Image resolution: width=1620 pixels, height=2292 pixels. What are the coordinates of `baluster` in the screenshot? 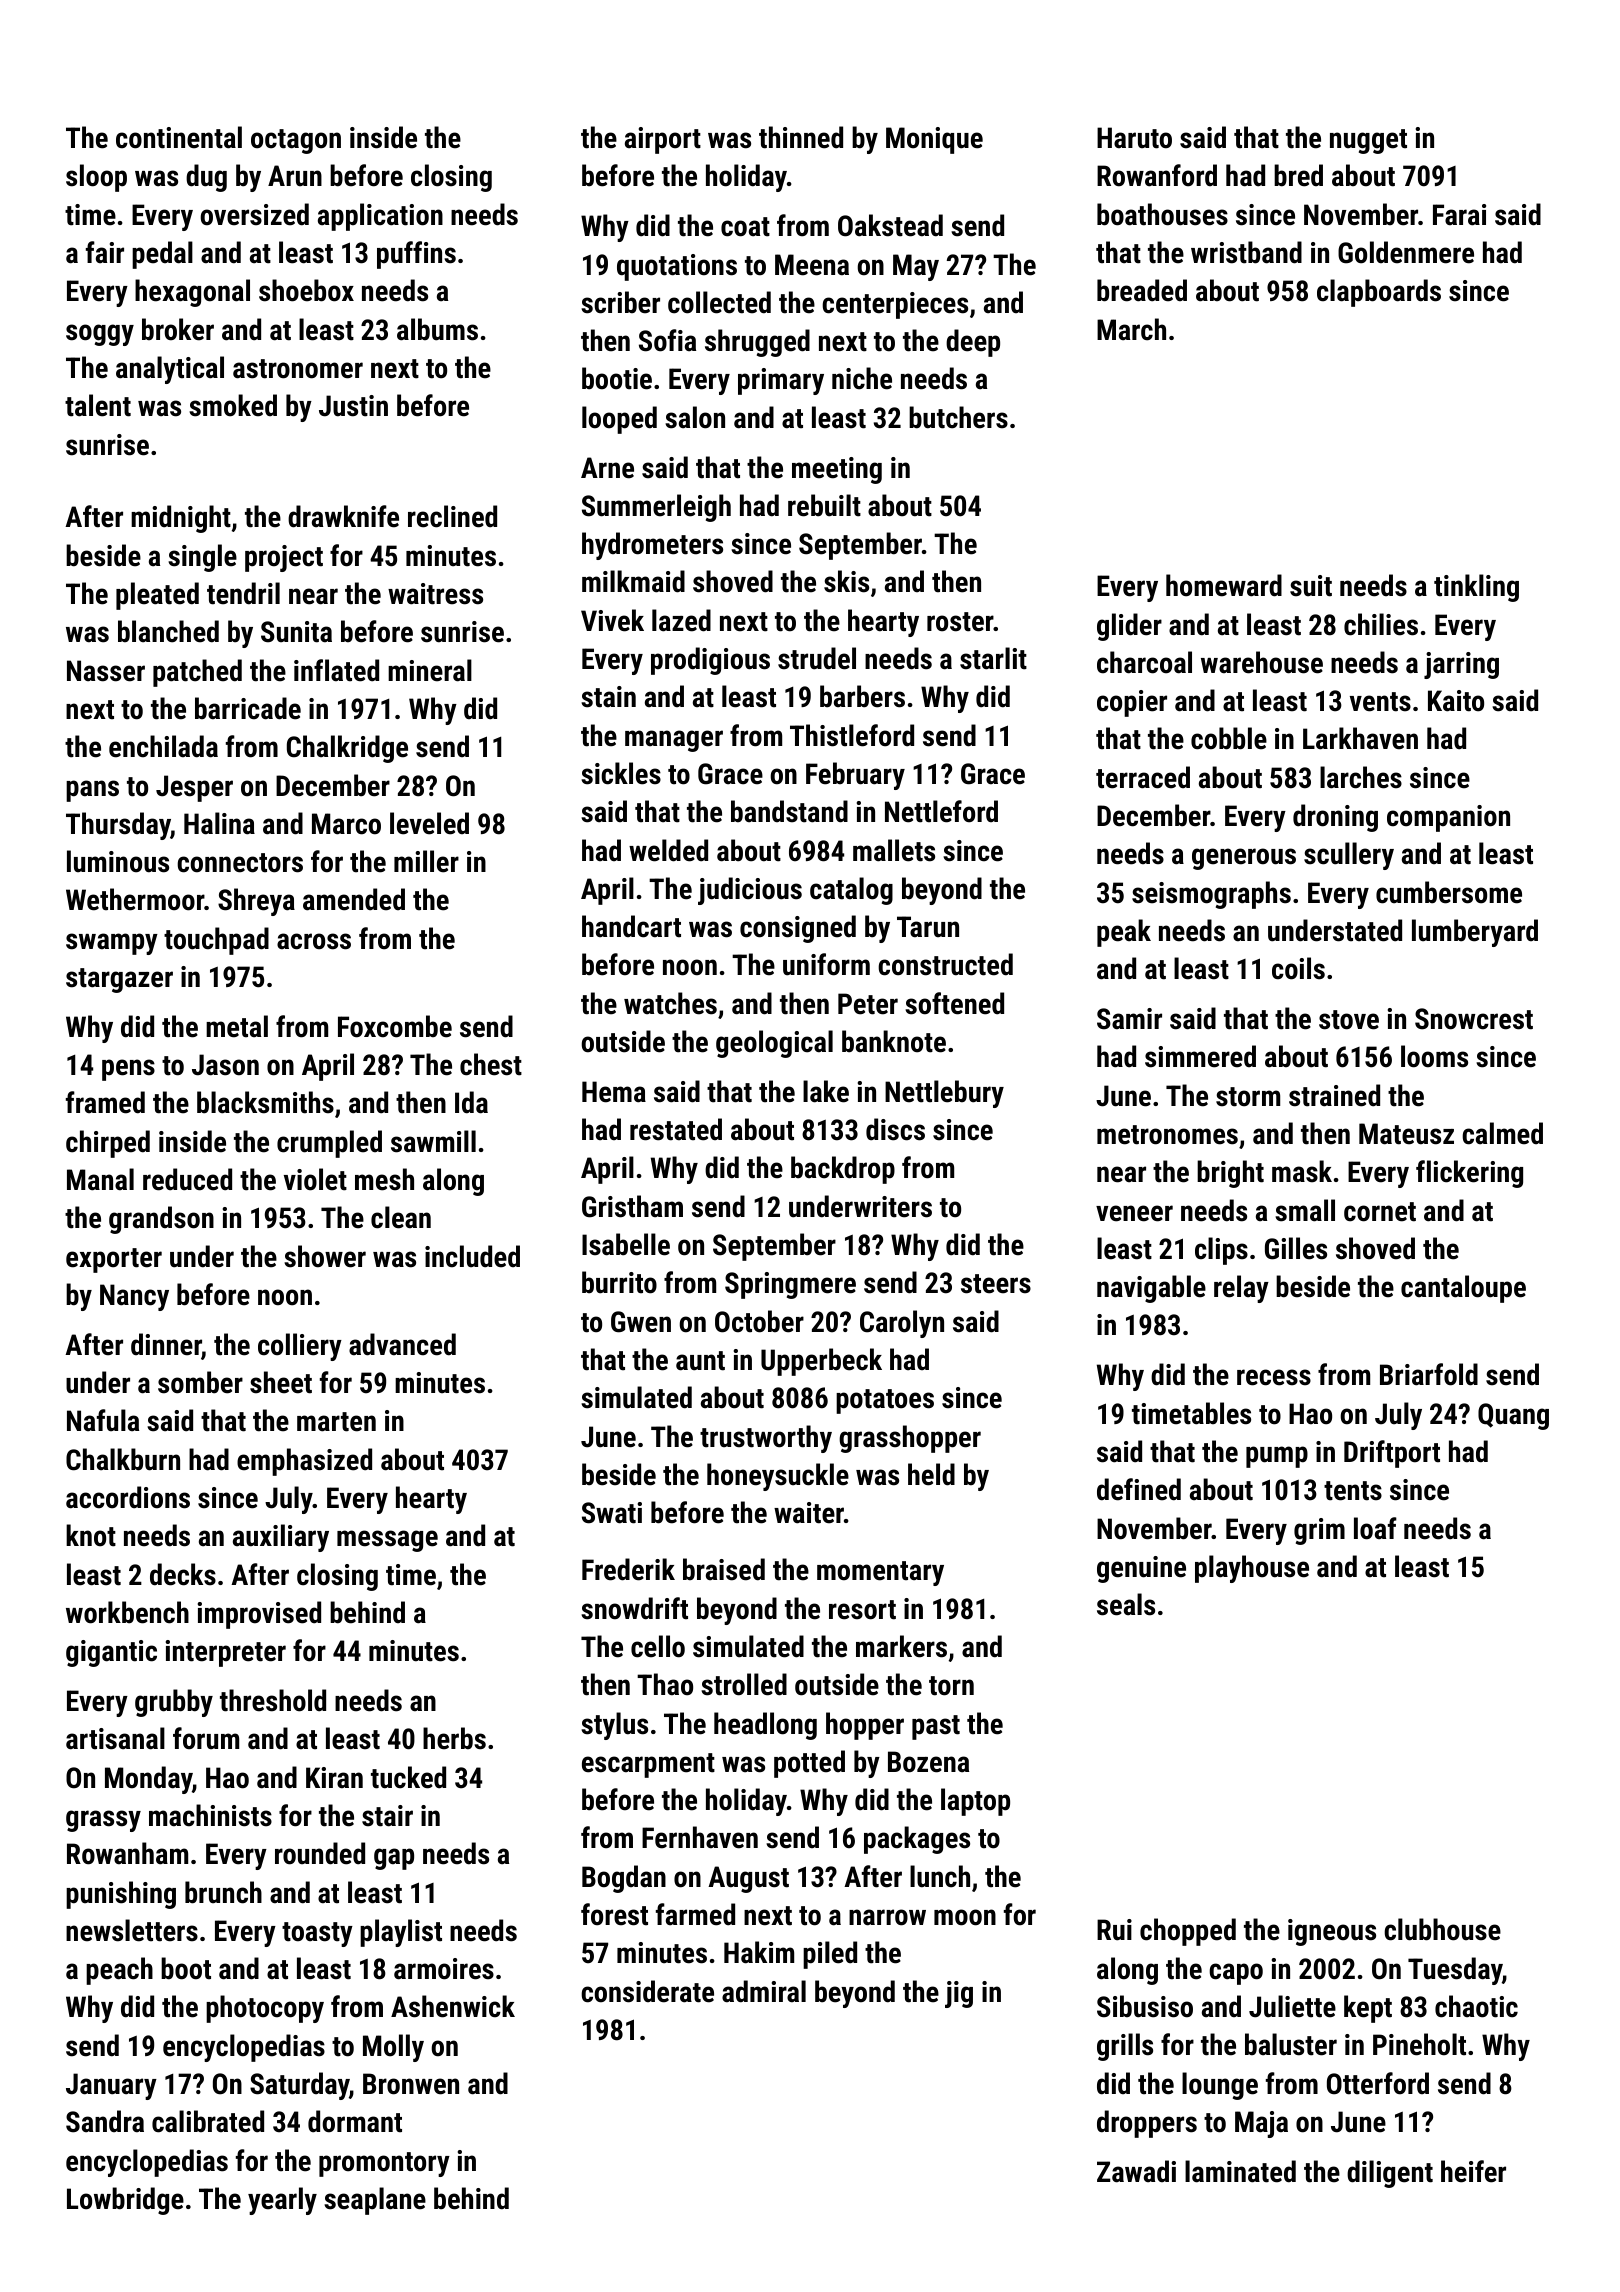 It's located at (1291, 2044).
